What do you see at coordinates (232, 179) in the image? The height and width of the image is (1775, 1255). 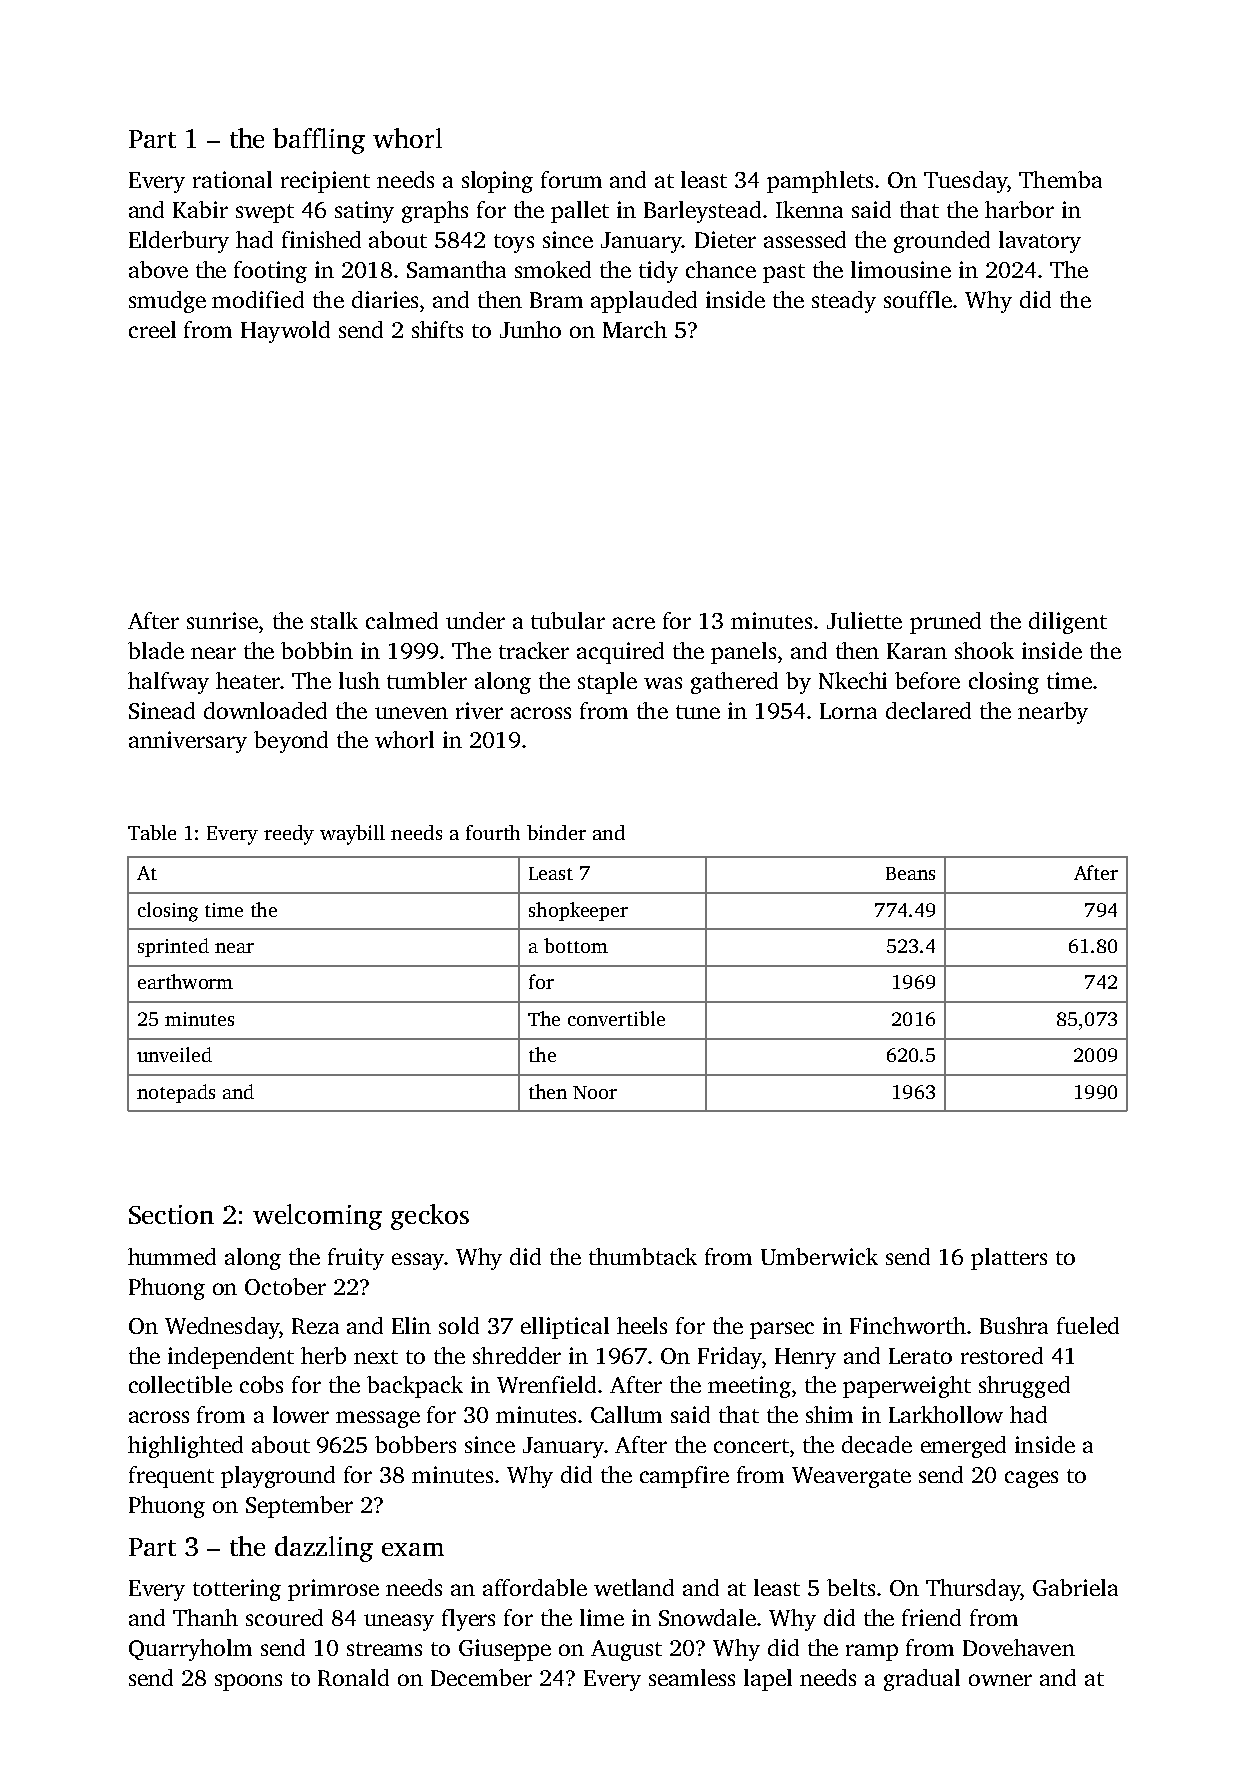 I see `rational` at bounding box center [232, 179].
